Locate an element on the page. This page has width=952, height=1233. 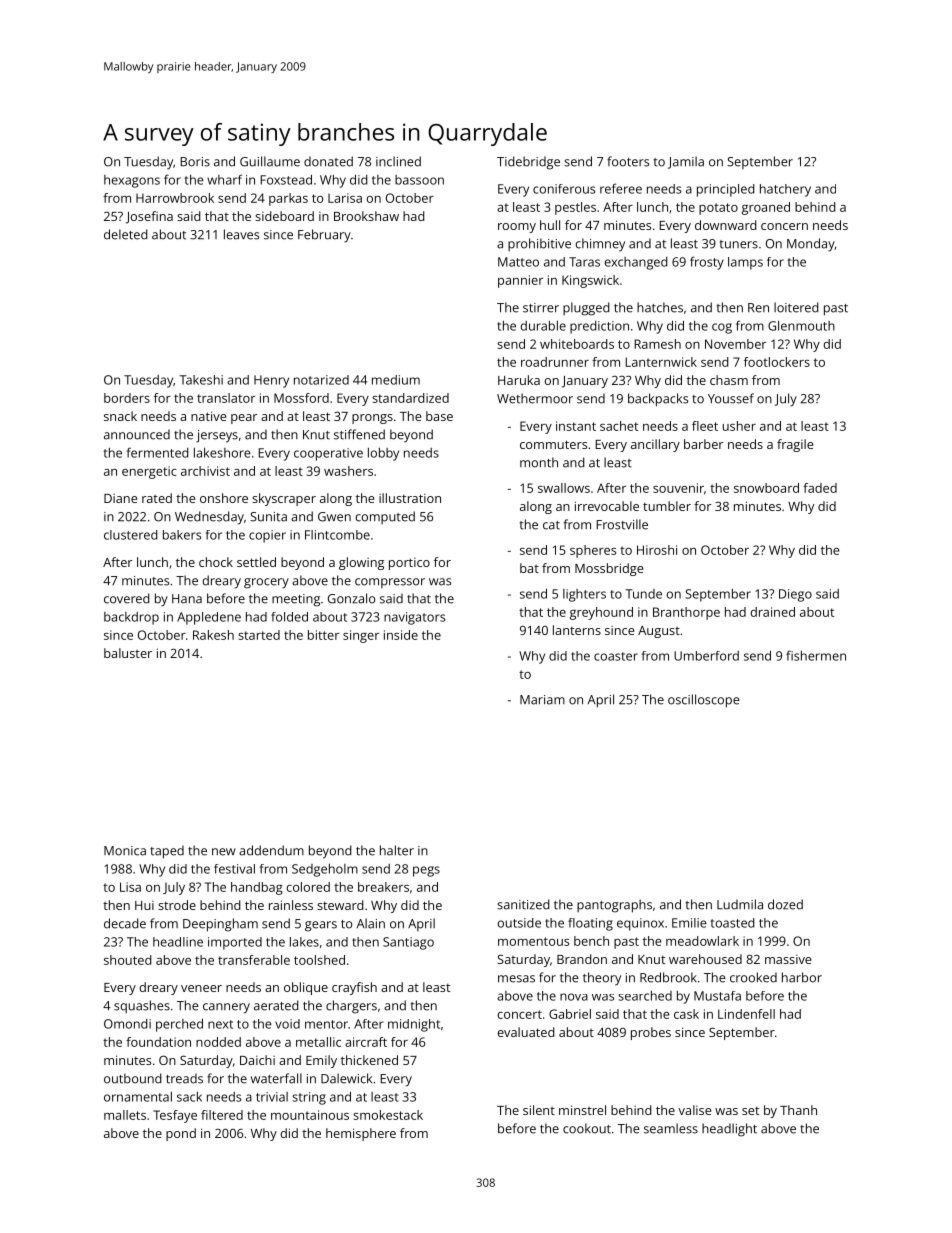
inclined is located at coordinates (398, 161).
